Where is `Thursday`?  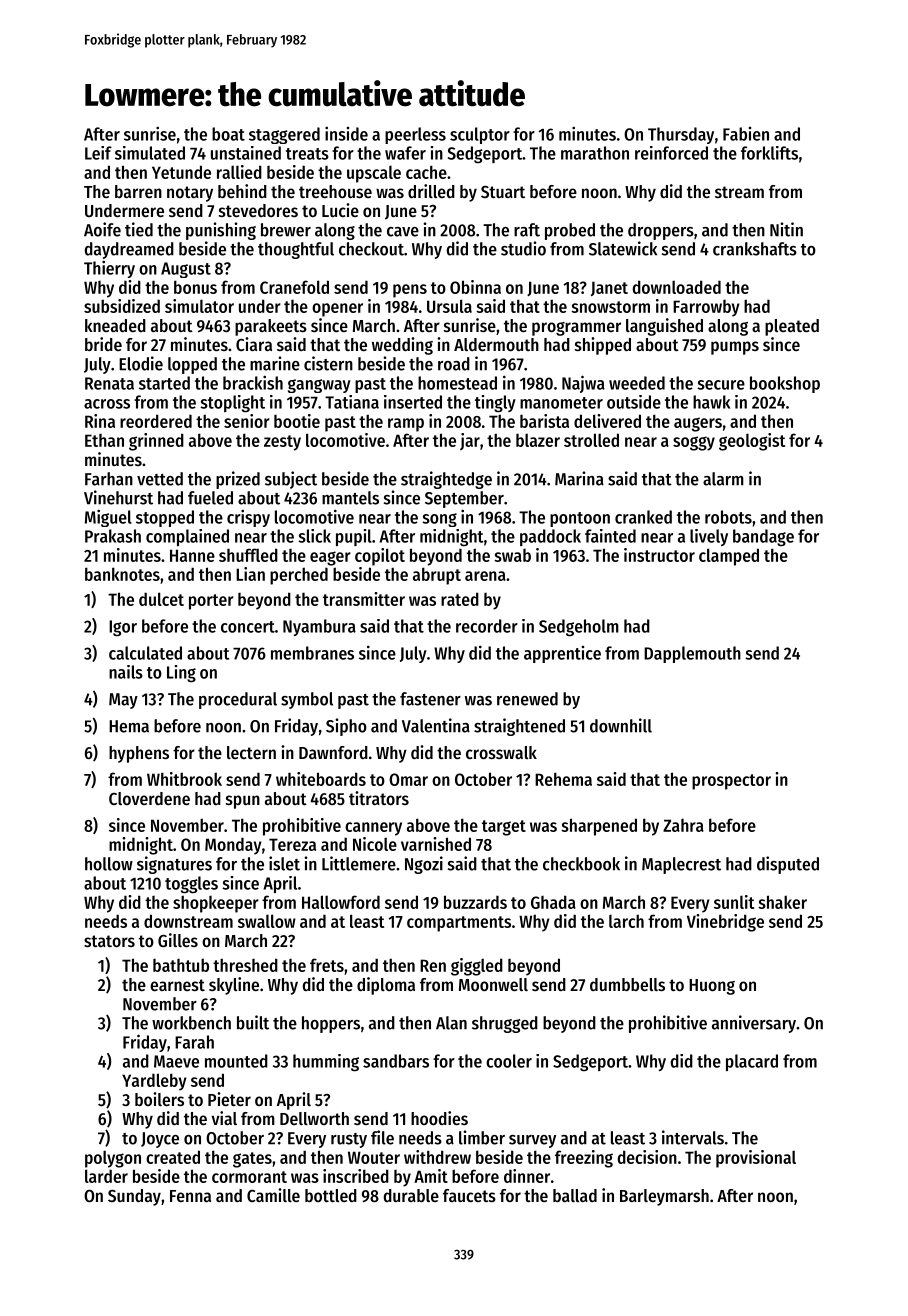 Thursday is located at coordinates (681, 135).
